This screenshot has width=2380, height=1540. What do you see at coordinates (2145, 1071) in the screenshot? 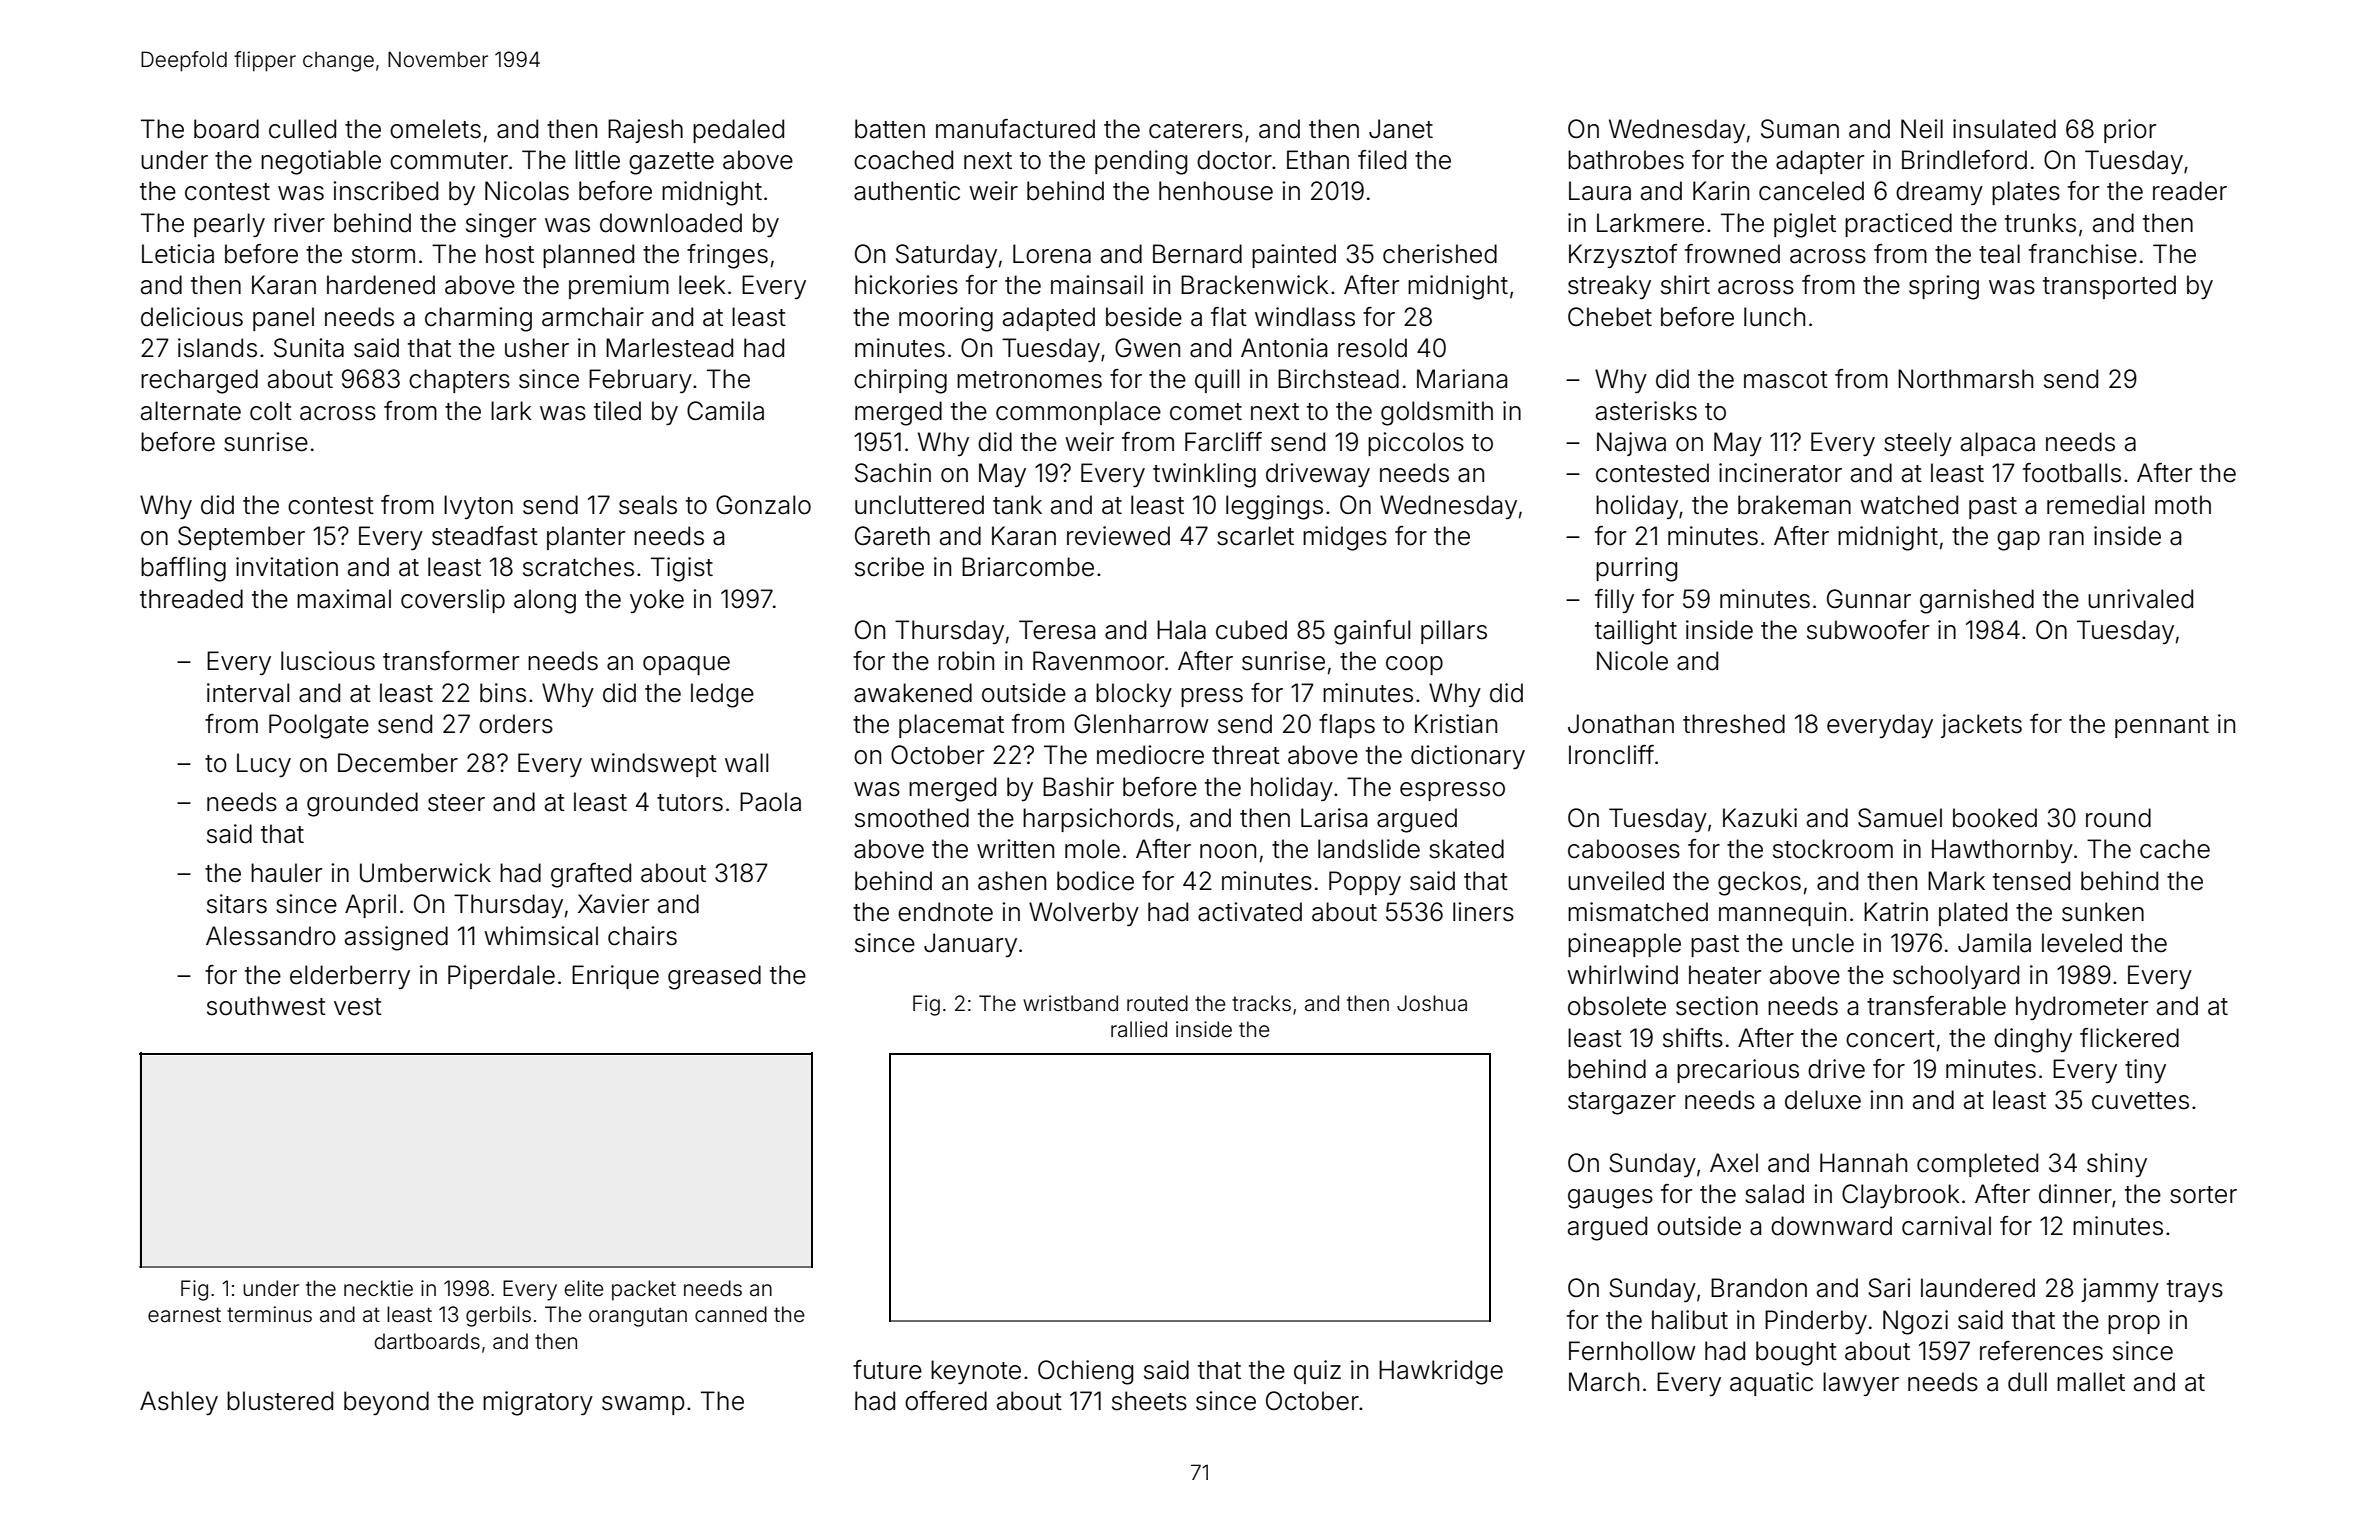
I see `tiny` at bounding box center [2145, 1071].
